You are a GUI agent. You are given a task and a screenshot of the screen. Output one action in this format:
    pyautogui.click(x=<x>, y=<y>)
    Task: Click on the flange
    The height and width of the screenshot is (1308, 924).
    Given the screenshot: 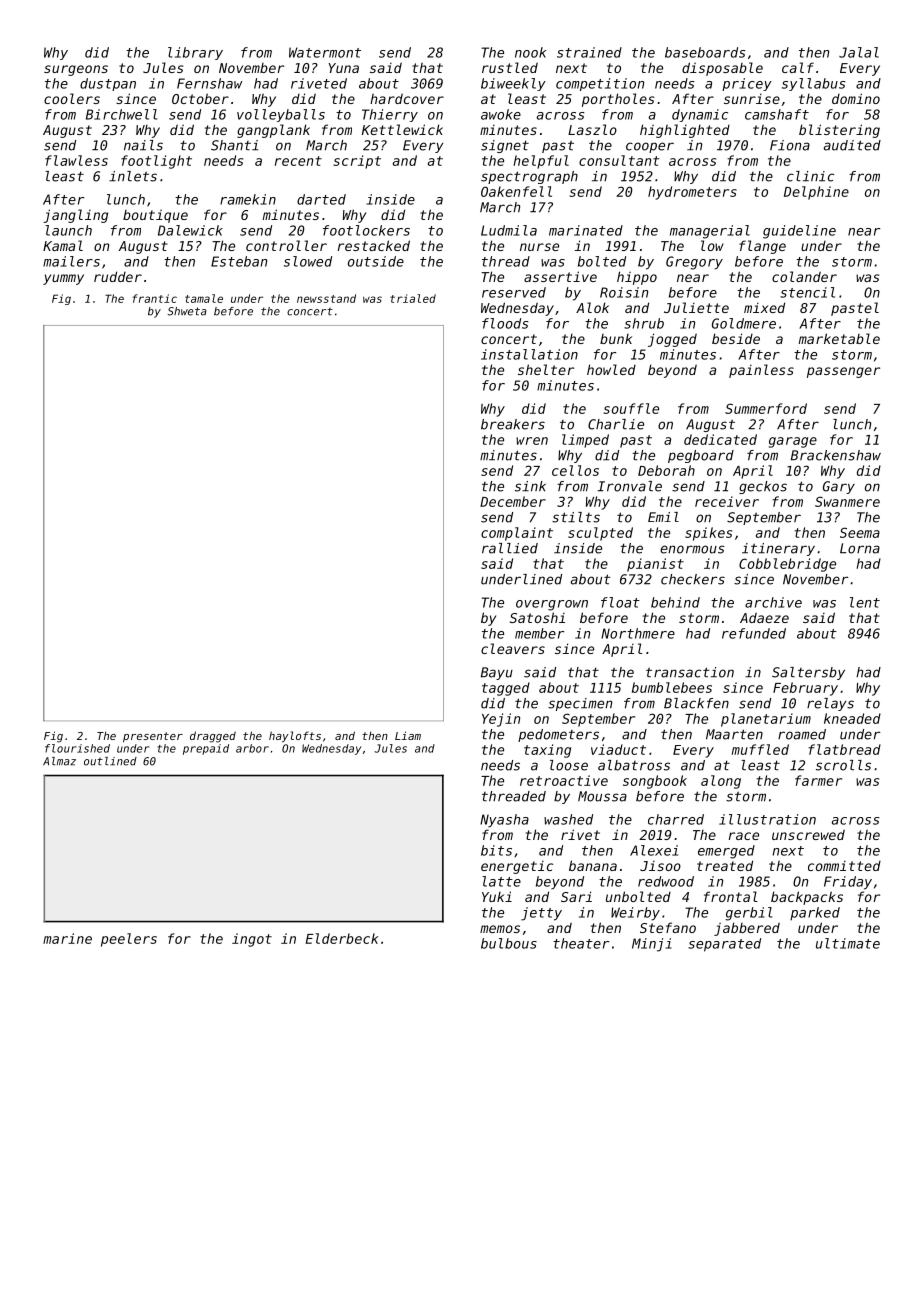 What is the action you would take?
    pyautogui.click(x=762, y=247)
